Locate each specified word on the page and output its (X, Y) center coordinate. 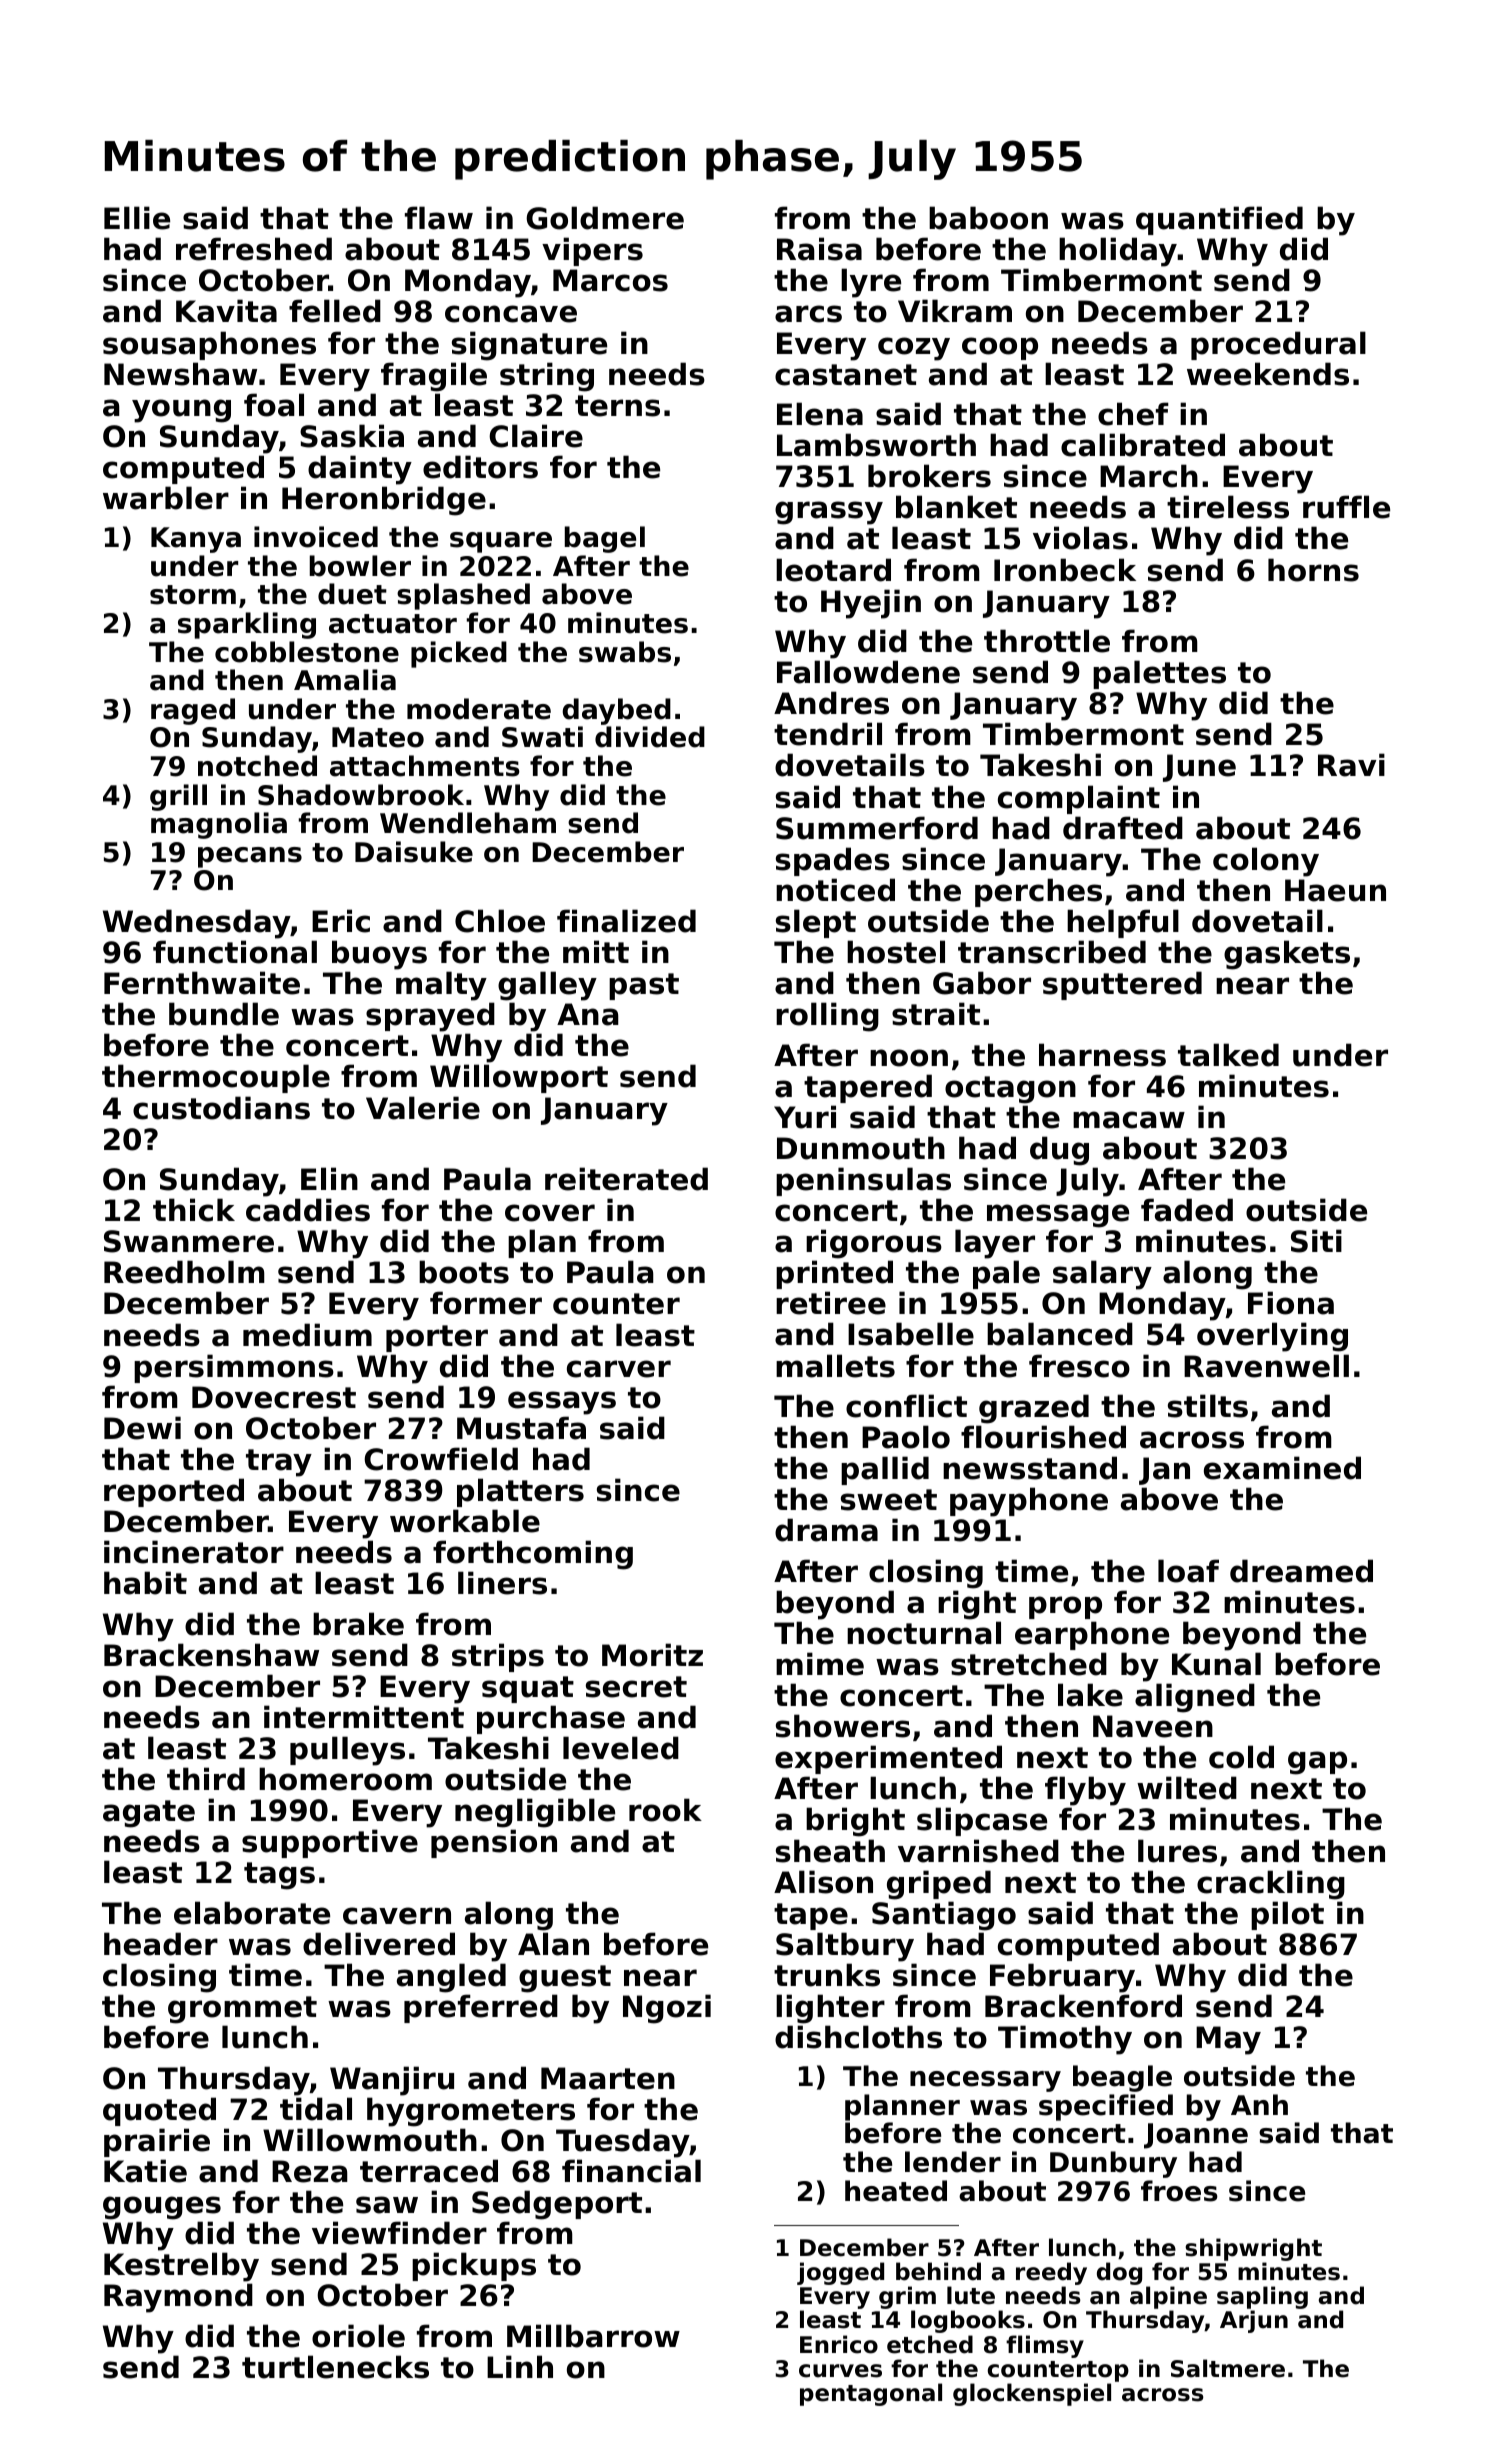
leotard (833, 570)
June (1199, 768)
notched (257, 766)
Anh (1259, 2104)
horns (1313, 570)
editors (480, 467)
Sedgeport (557, 2205)
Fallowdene (868, 672)
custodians (221, 1108)
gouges (162, 2208)
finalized (626, 921)
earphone (1092, 1635)
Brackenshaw (211, 1655)
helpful (1123, 923)
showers (843, 1726)
